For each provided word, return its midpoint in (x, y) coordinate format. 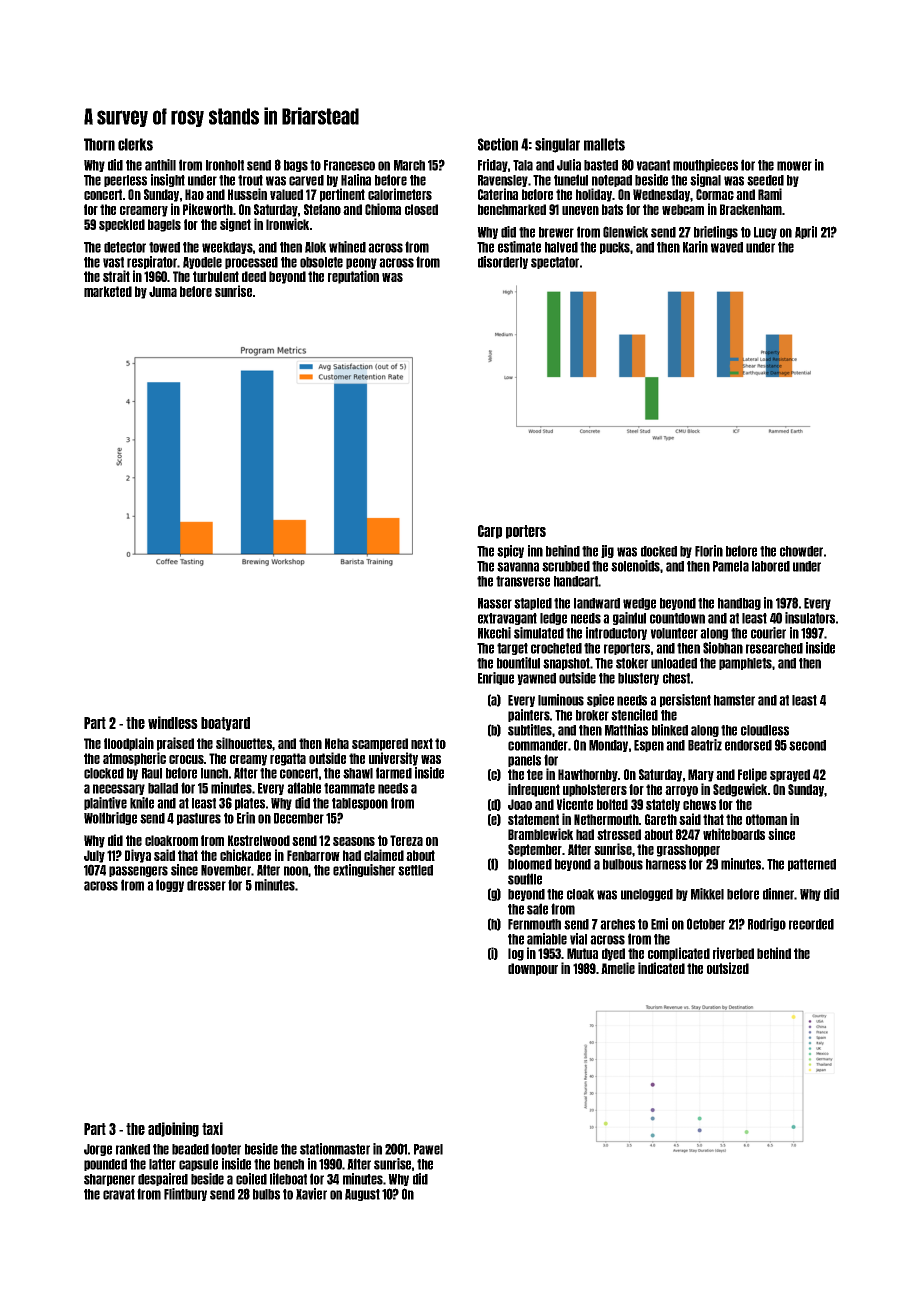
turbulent (216, 276)
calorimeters (400, 194)
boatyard (225, 724)
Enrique (496, 678)
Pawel (428, 1149)
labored (771, 566)
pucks (615, 248)
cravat (119, 1194)
